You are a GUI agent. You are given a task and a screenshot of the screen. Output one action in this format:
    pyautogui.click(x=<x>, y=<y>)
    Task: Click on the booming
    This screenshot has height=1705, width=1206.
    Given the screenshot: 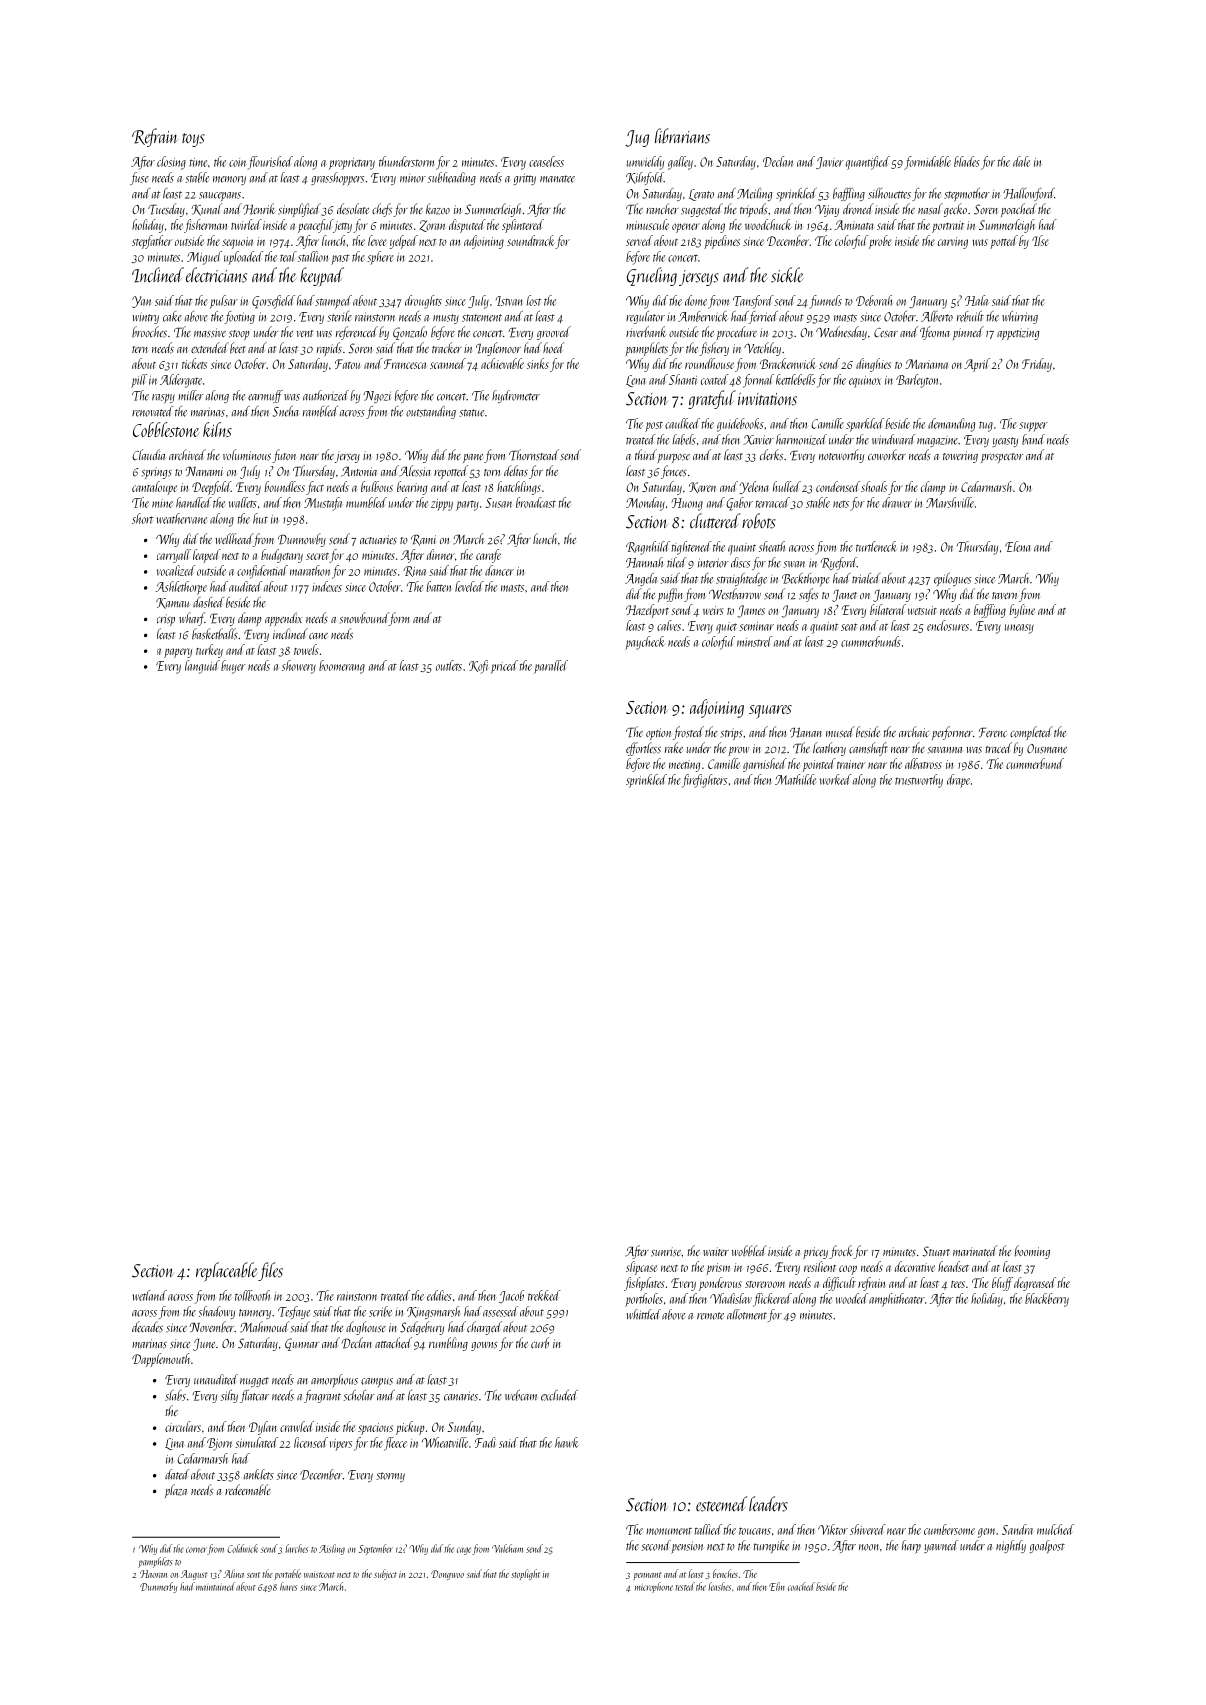 What is the action you would take?
    pyautogui.click(x=1032, y=1252)
